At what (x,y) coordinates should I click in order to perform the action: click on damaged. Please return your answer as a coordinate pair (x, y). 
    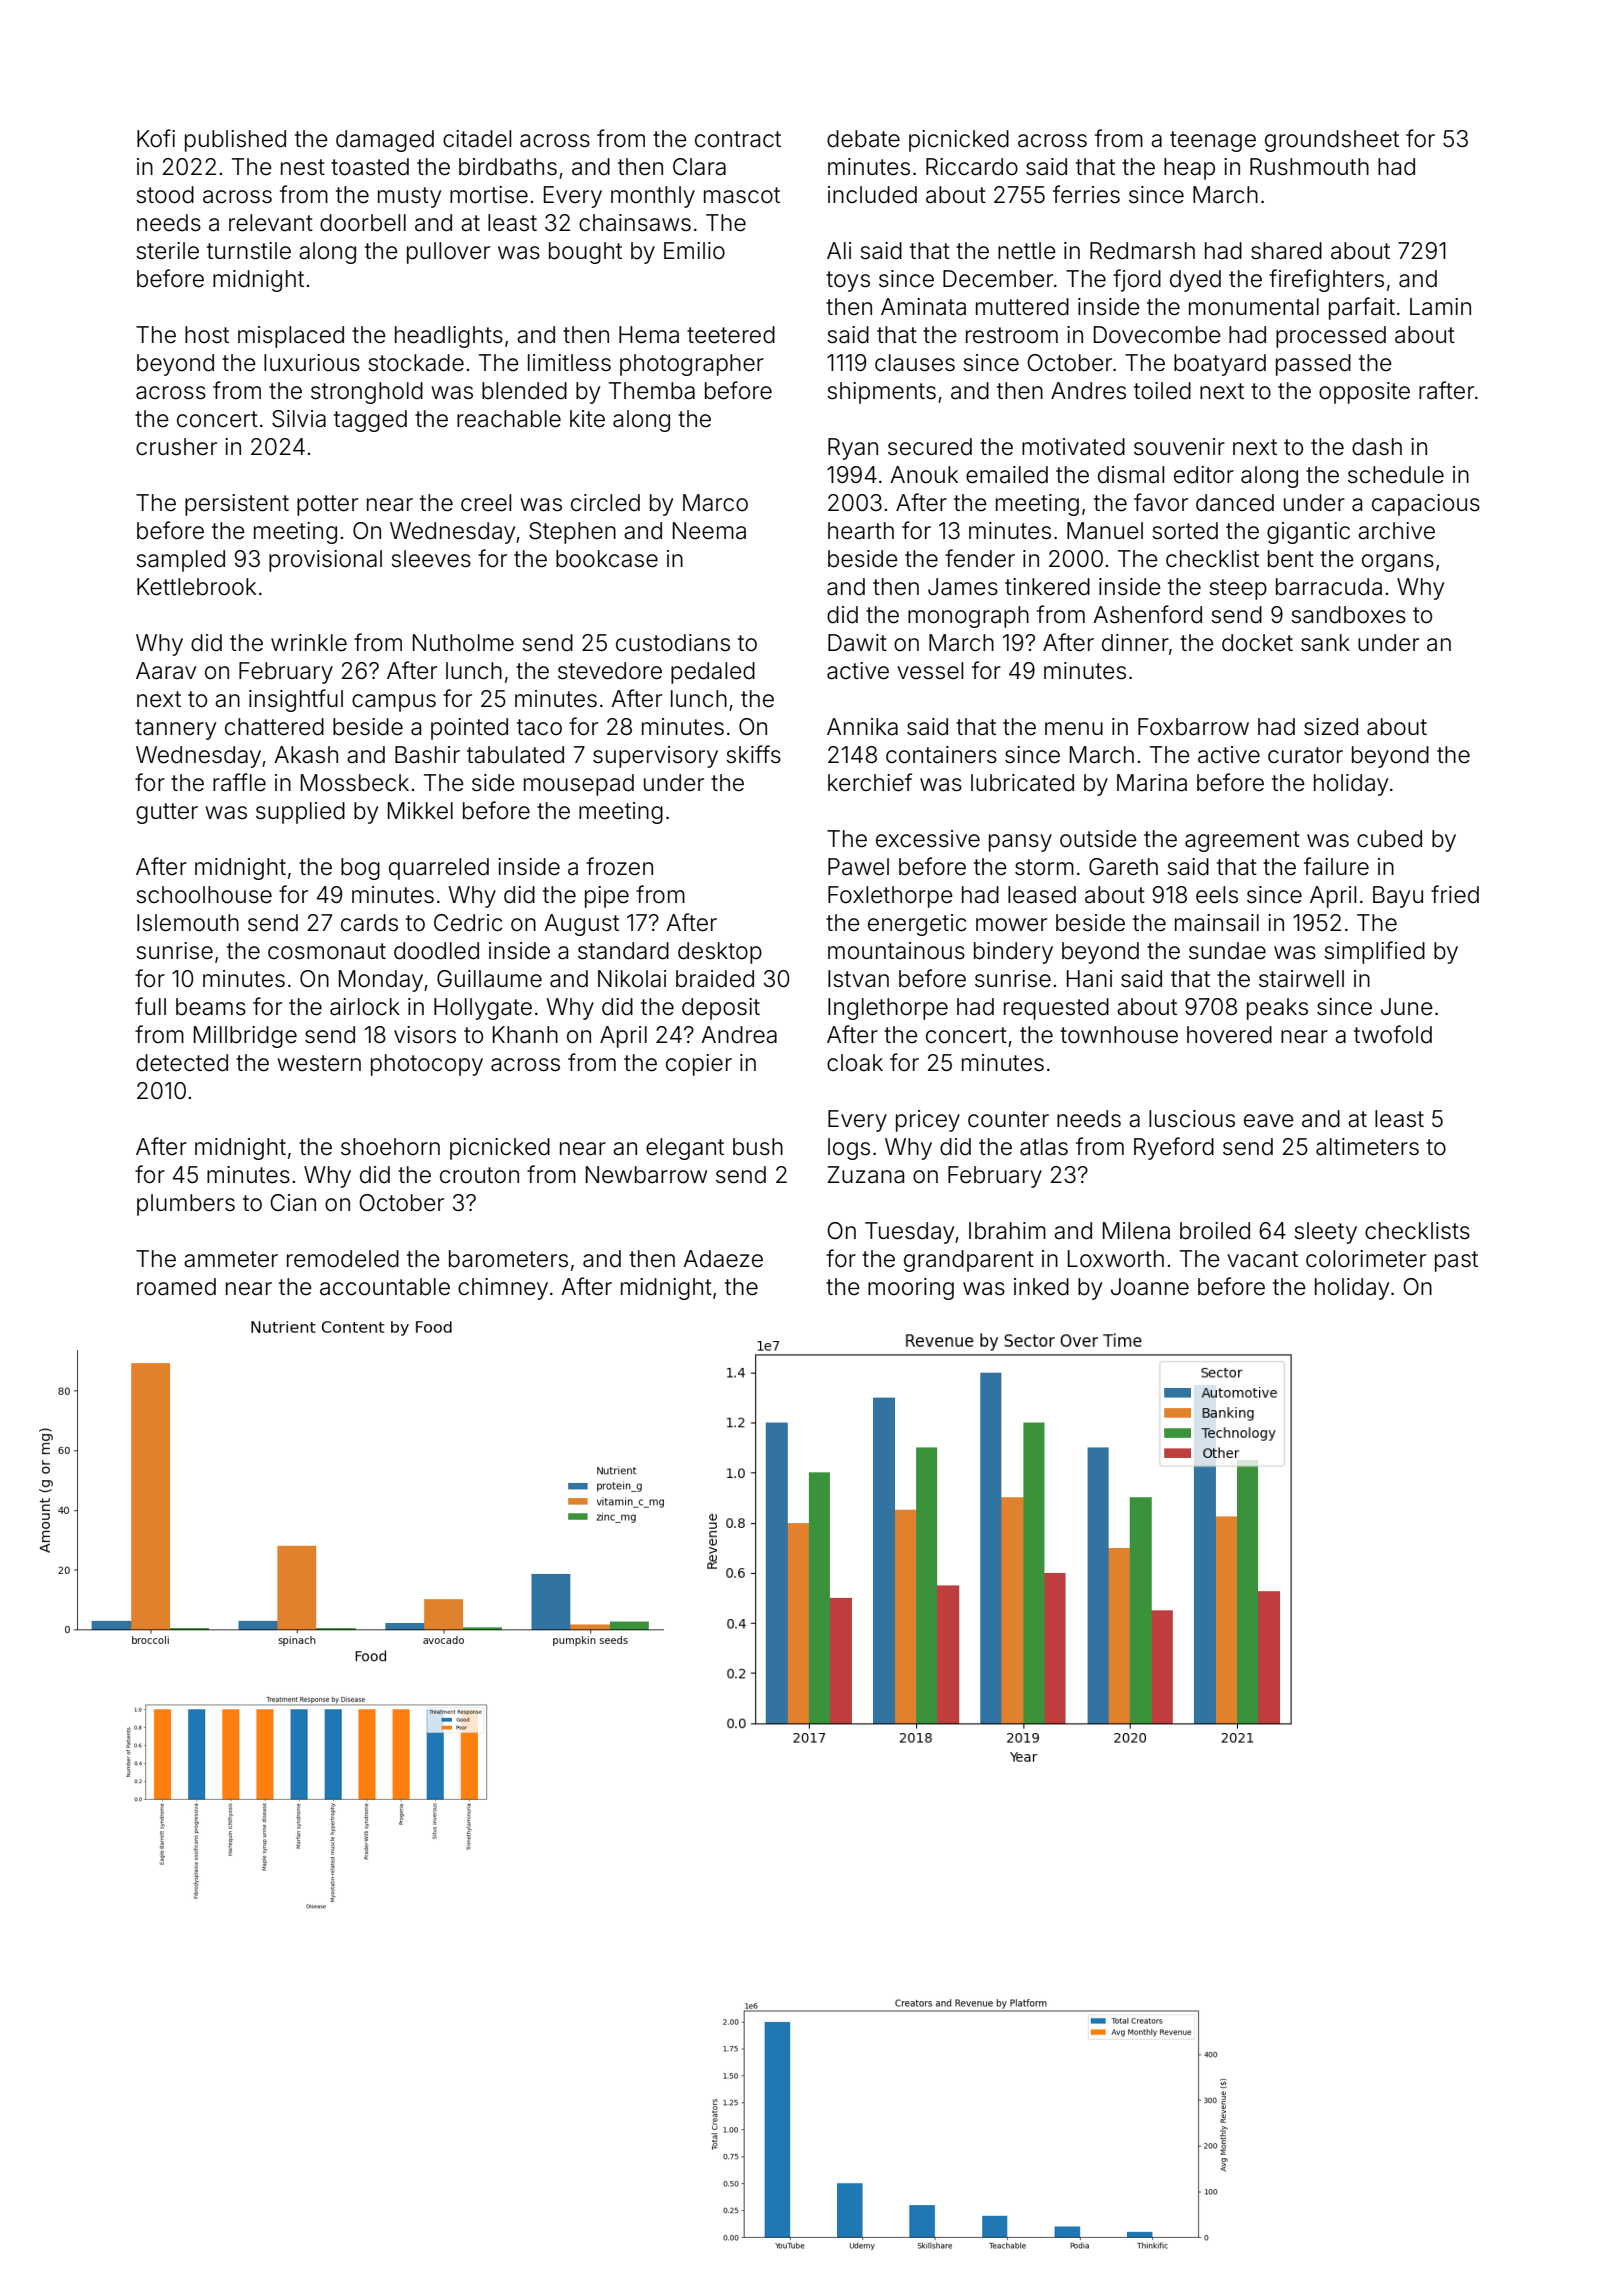
    Looking at the image, I should click on (385, 141).
